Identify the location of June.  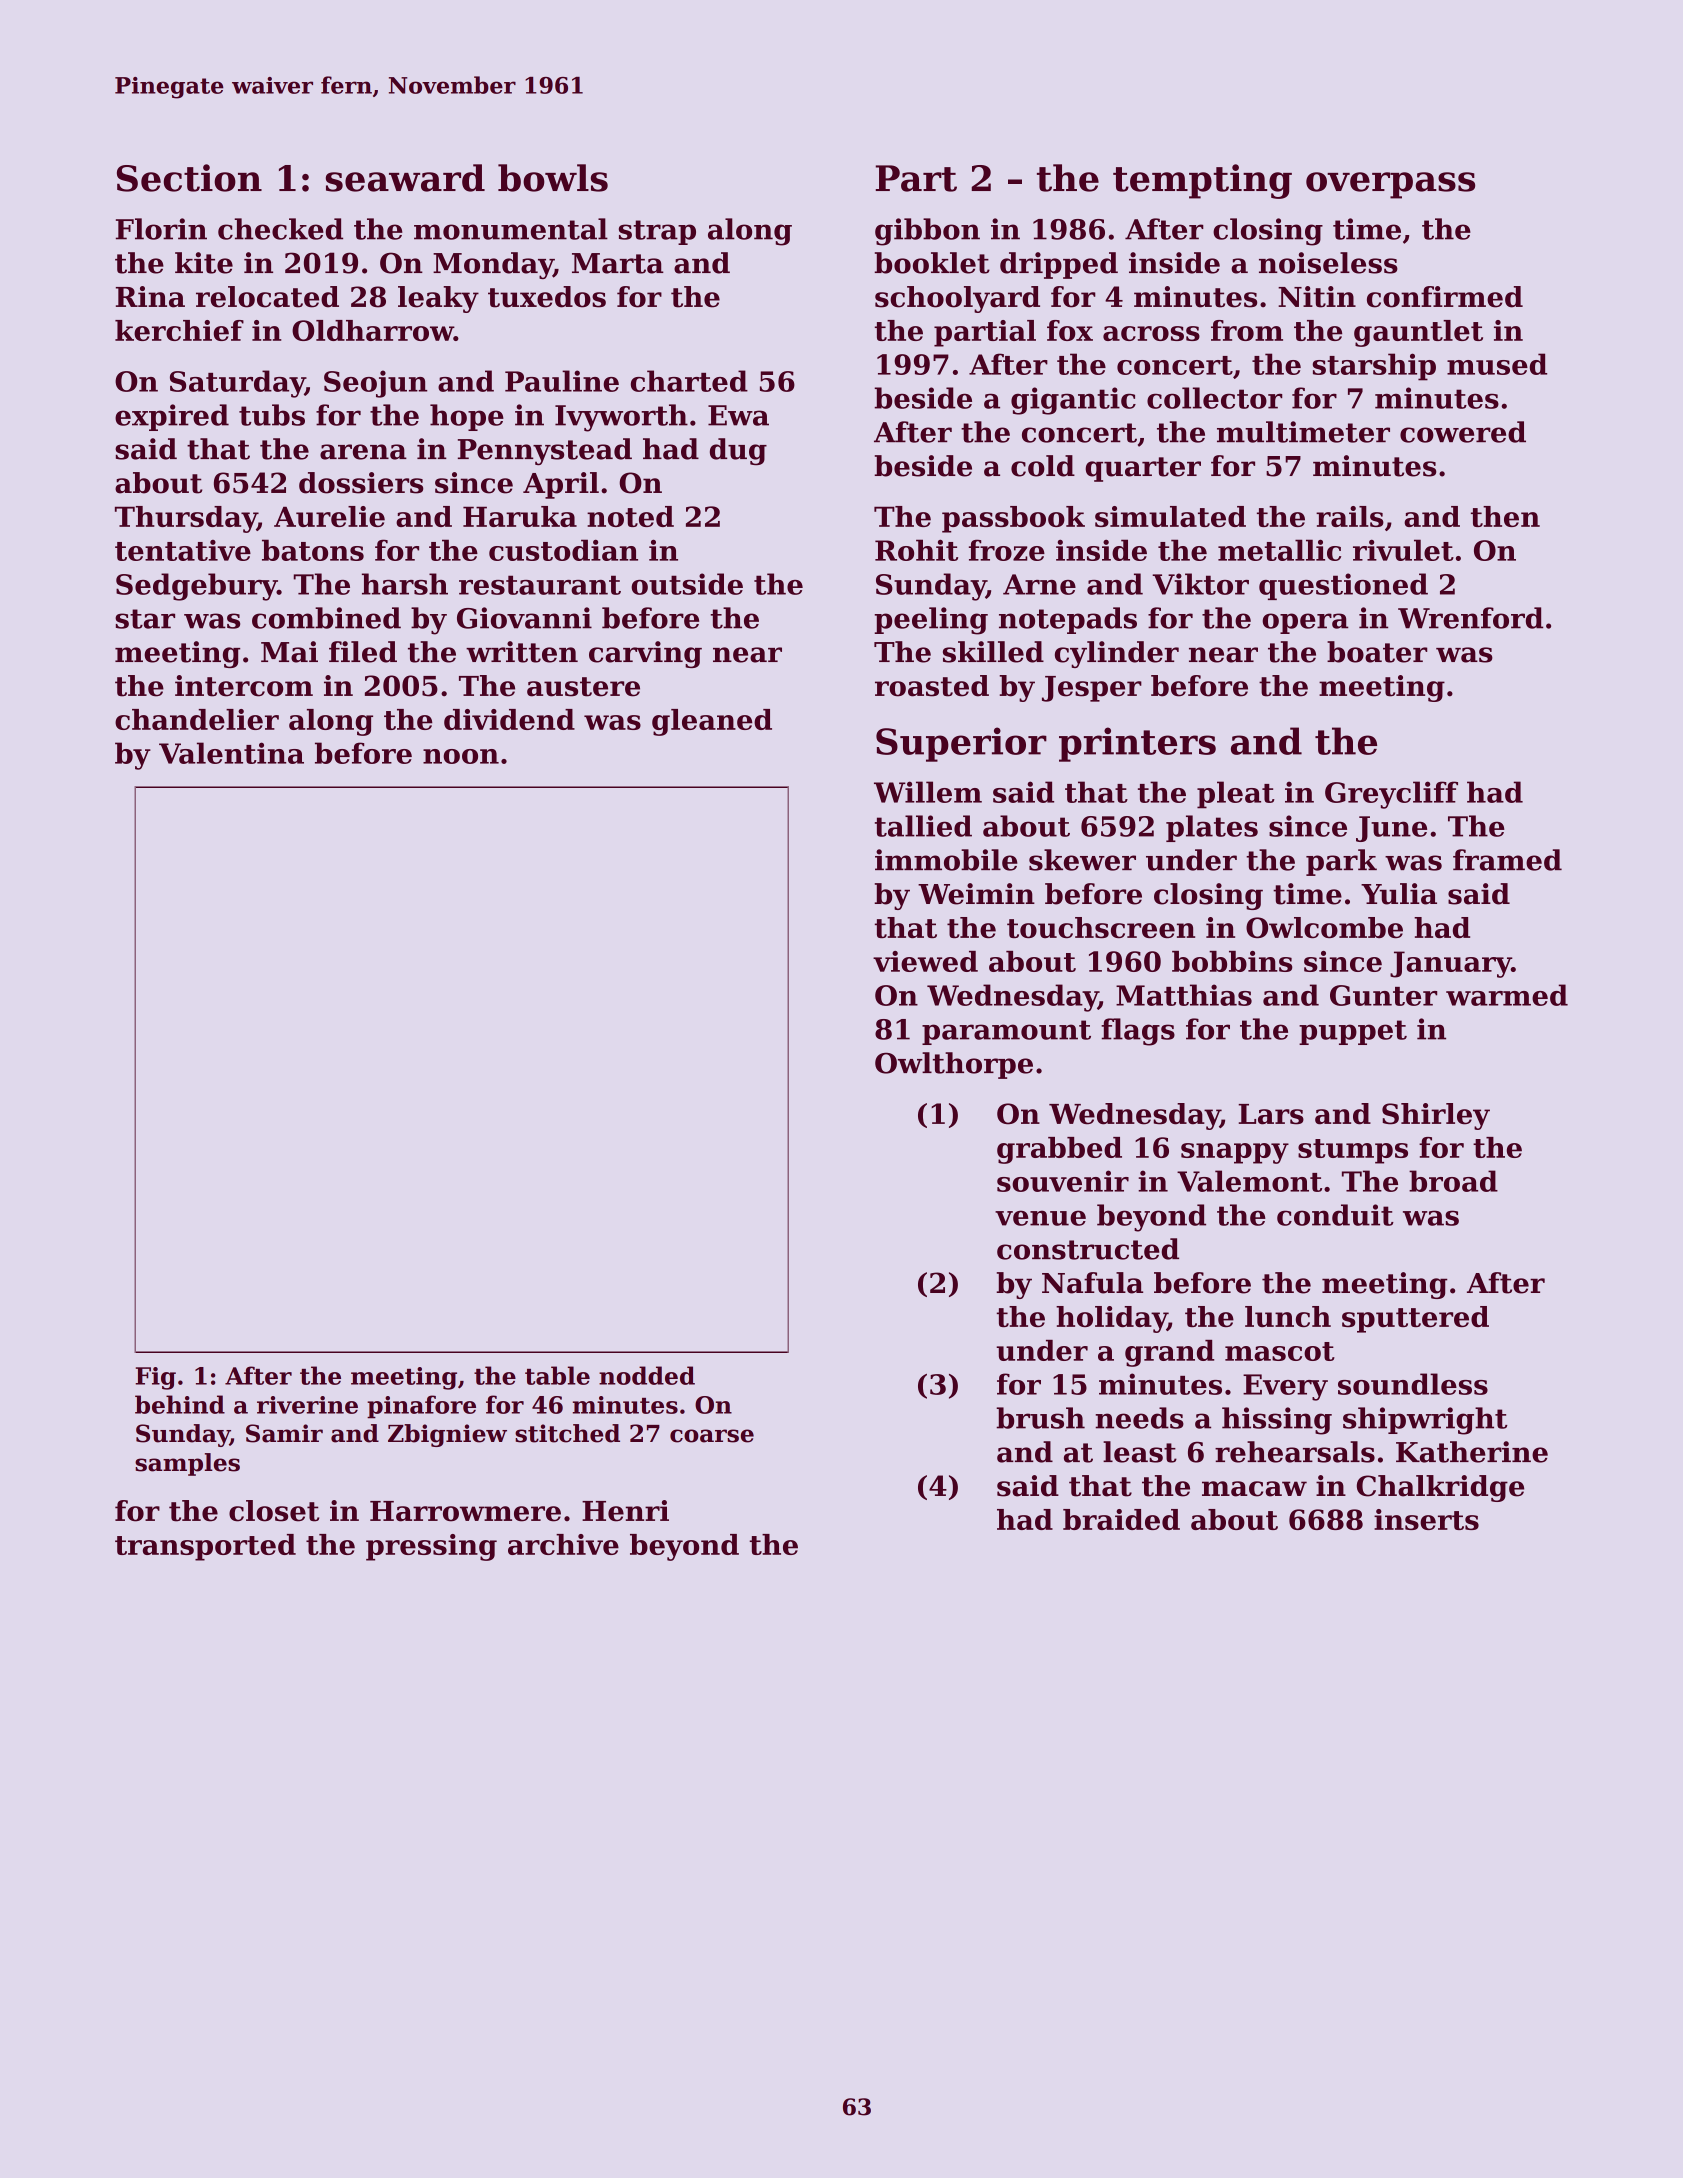
(1391, 829).
